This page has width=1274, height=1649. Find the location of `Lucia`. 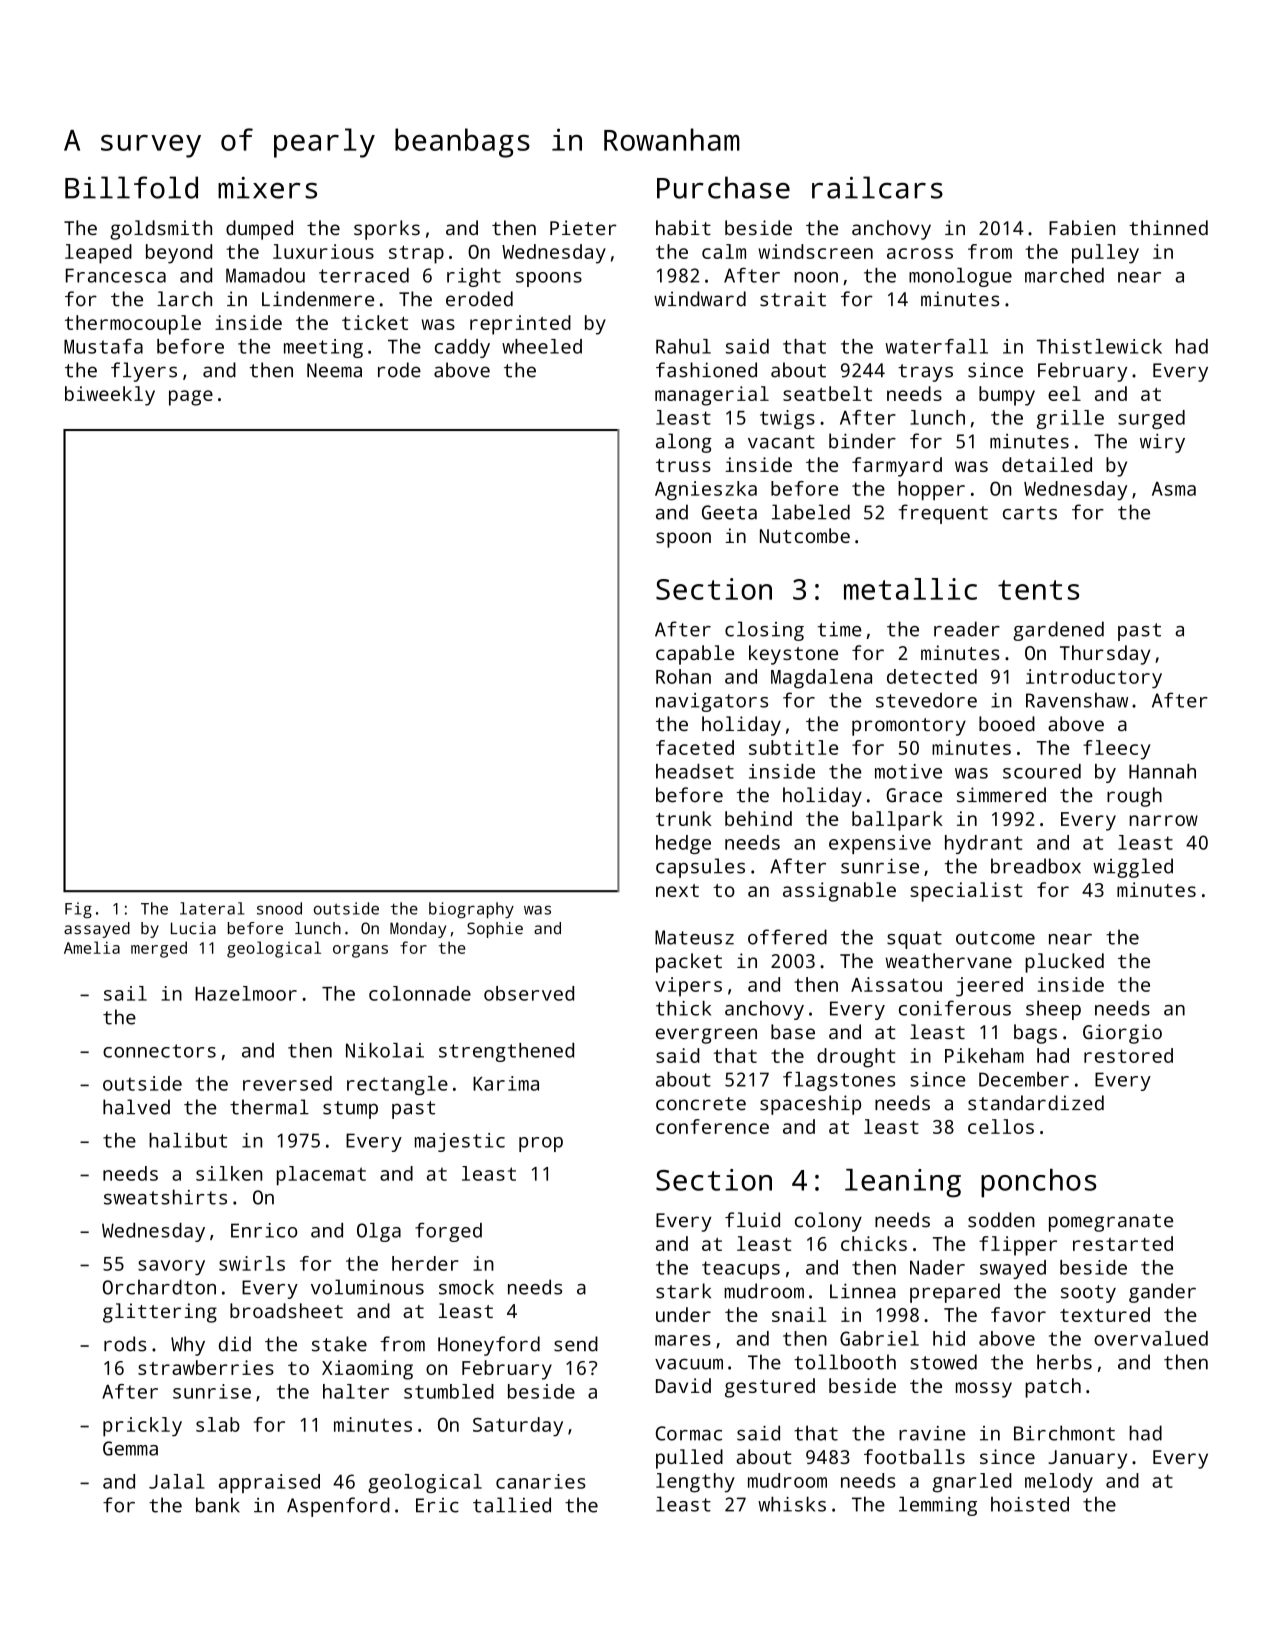

Lucia is located at coordinates (193, 928).
